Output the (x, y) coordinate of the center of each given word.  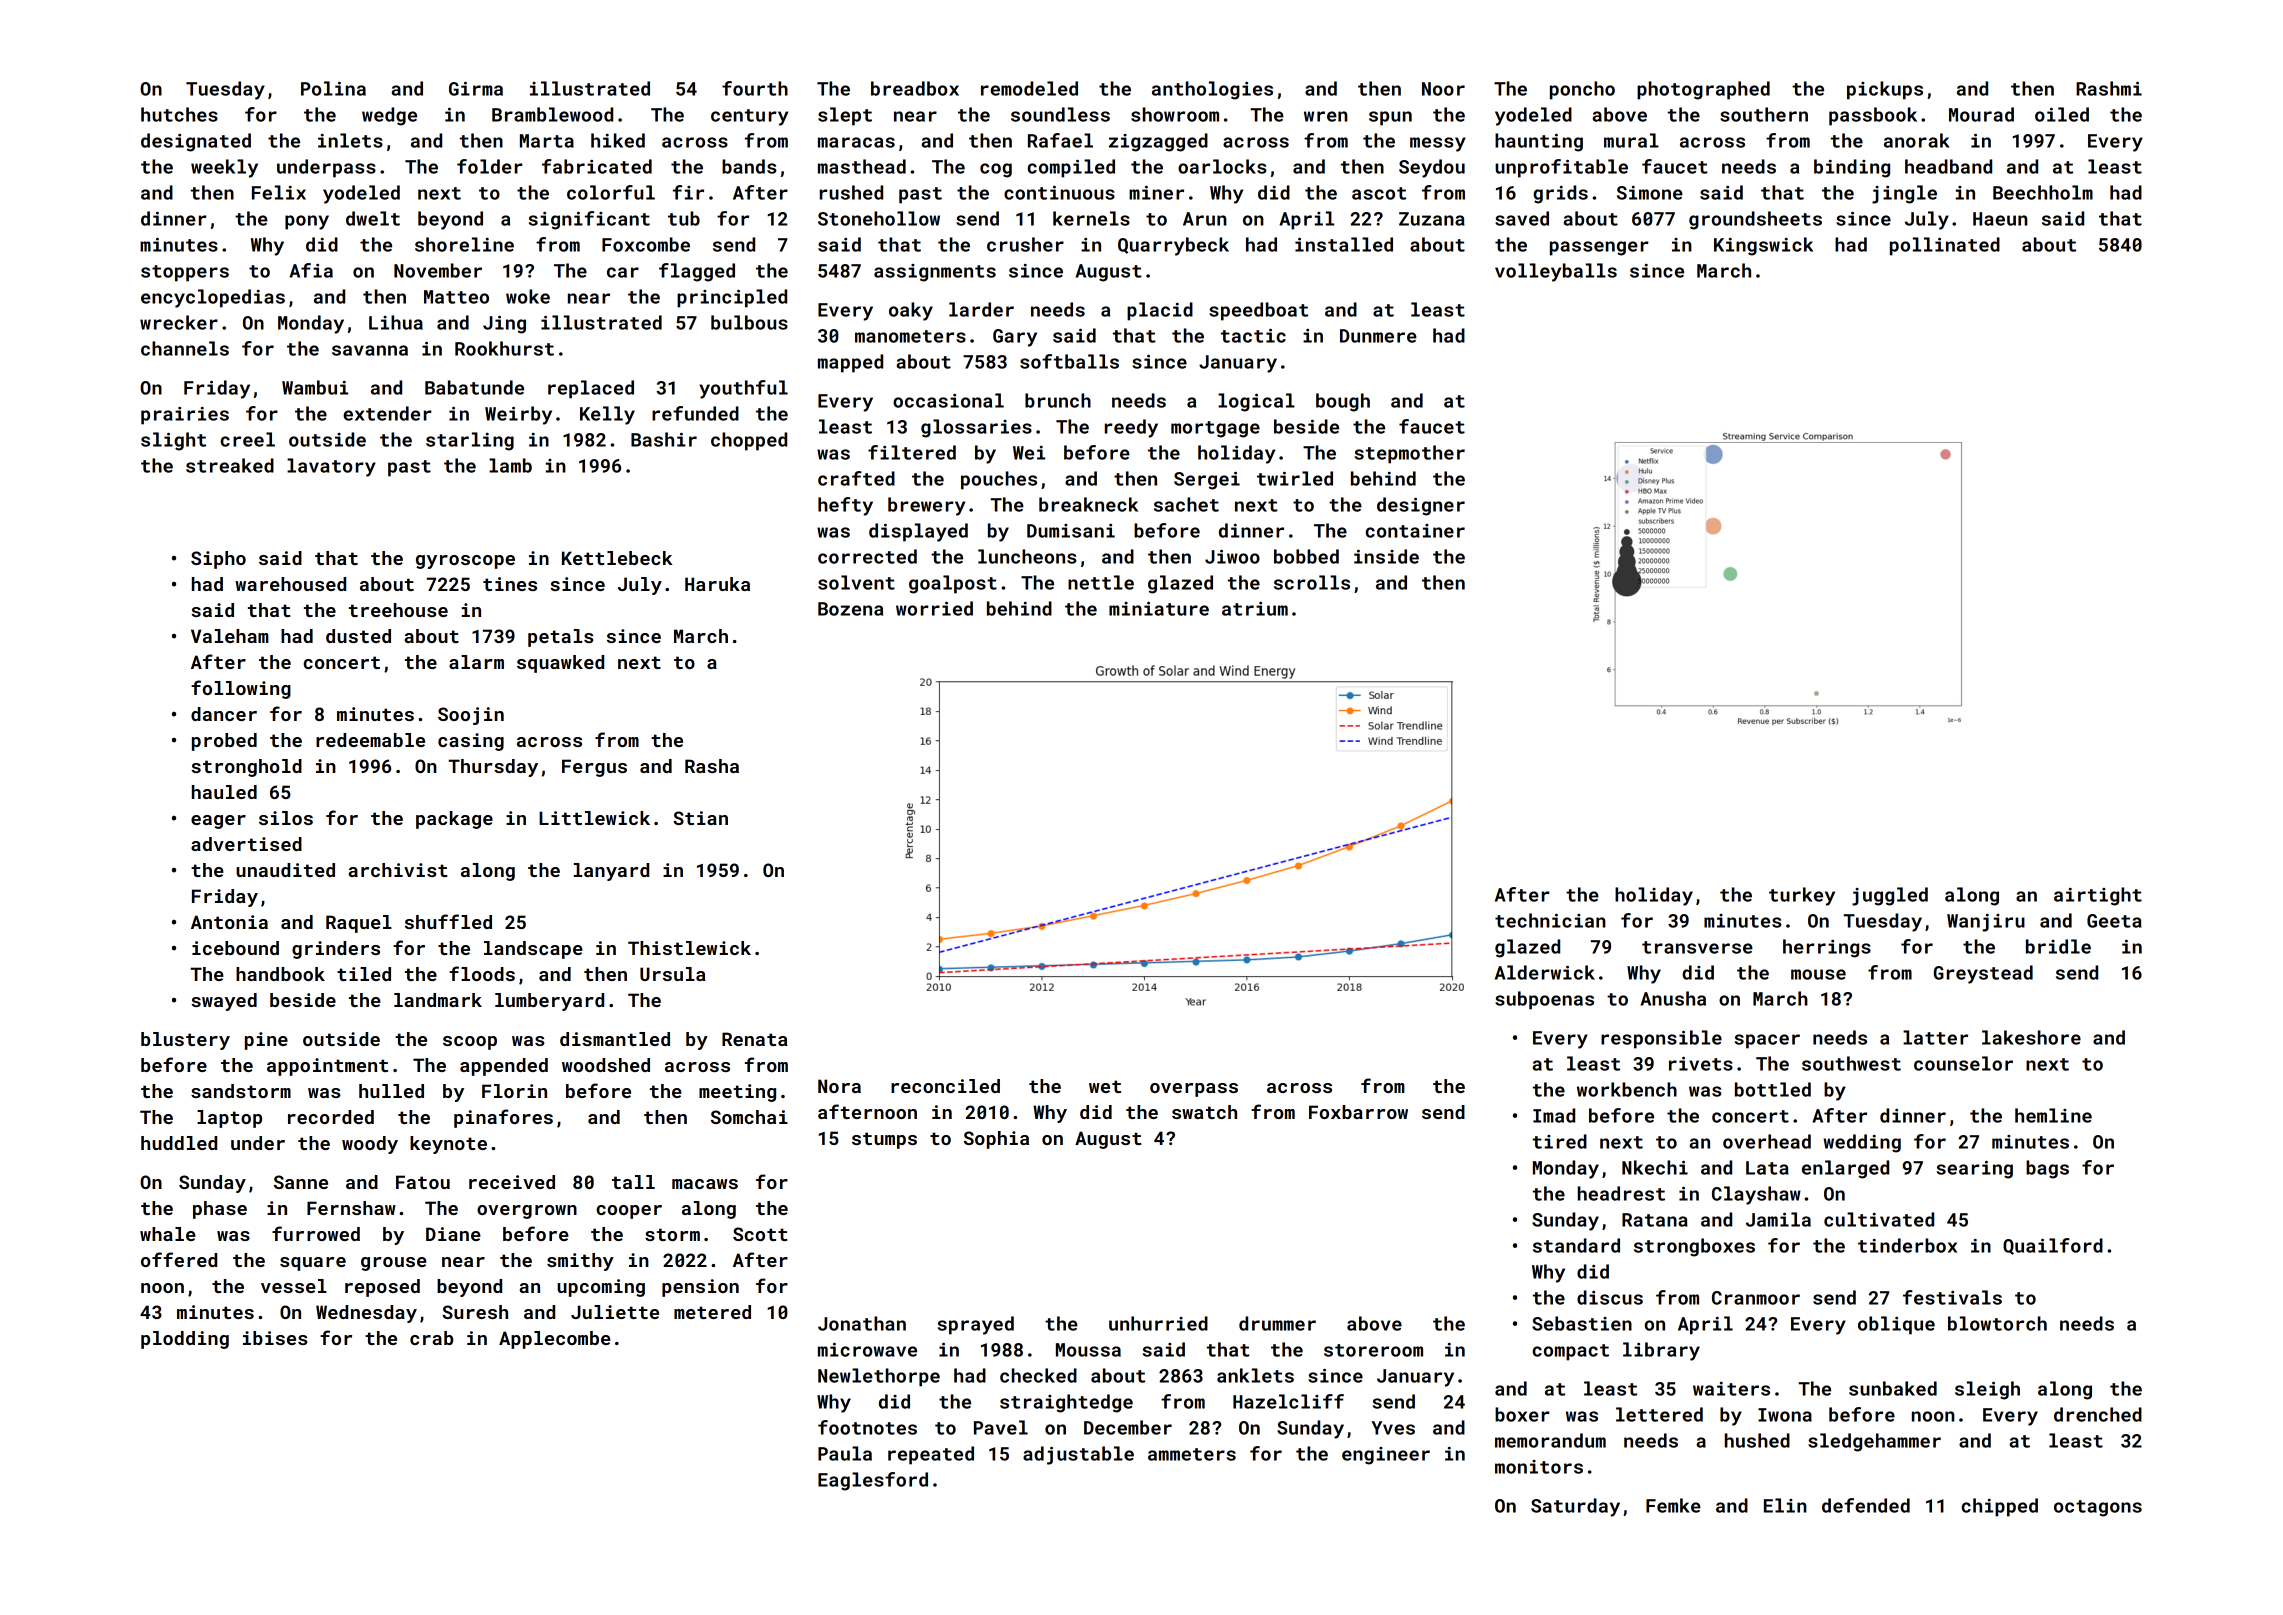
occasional (948, 400)
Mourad (1981, 114)
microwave (867, 1350)
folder (490, 166)
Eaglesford (873, 1481)
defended (1866, 1505)
